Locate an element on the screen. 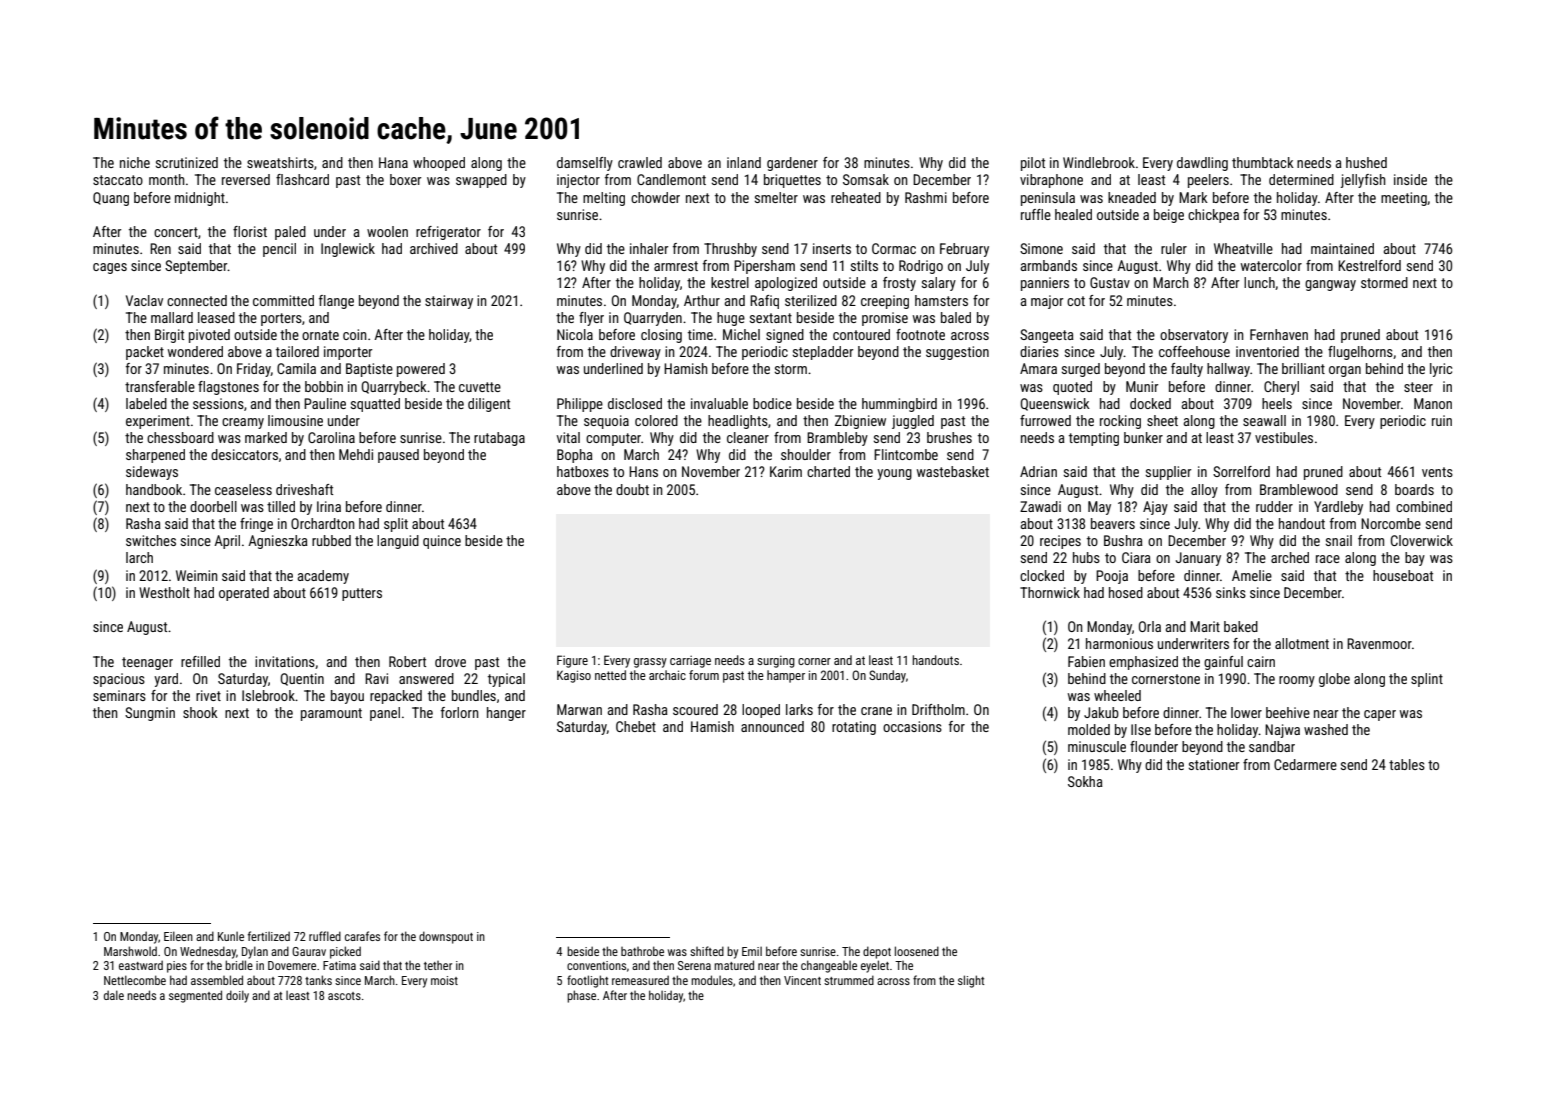 Image resolution: width=1546 pixels, height=1093 pixels. crawled is located at coordinates (640, 162).
